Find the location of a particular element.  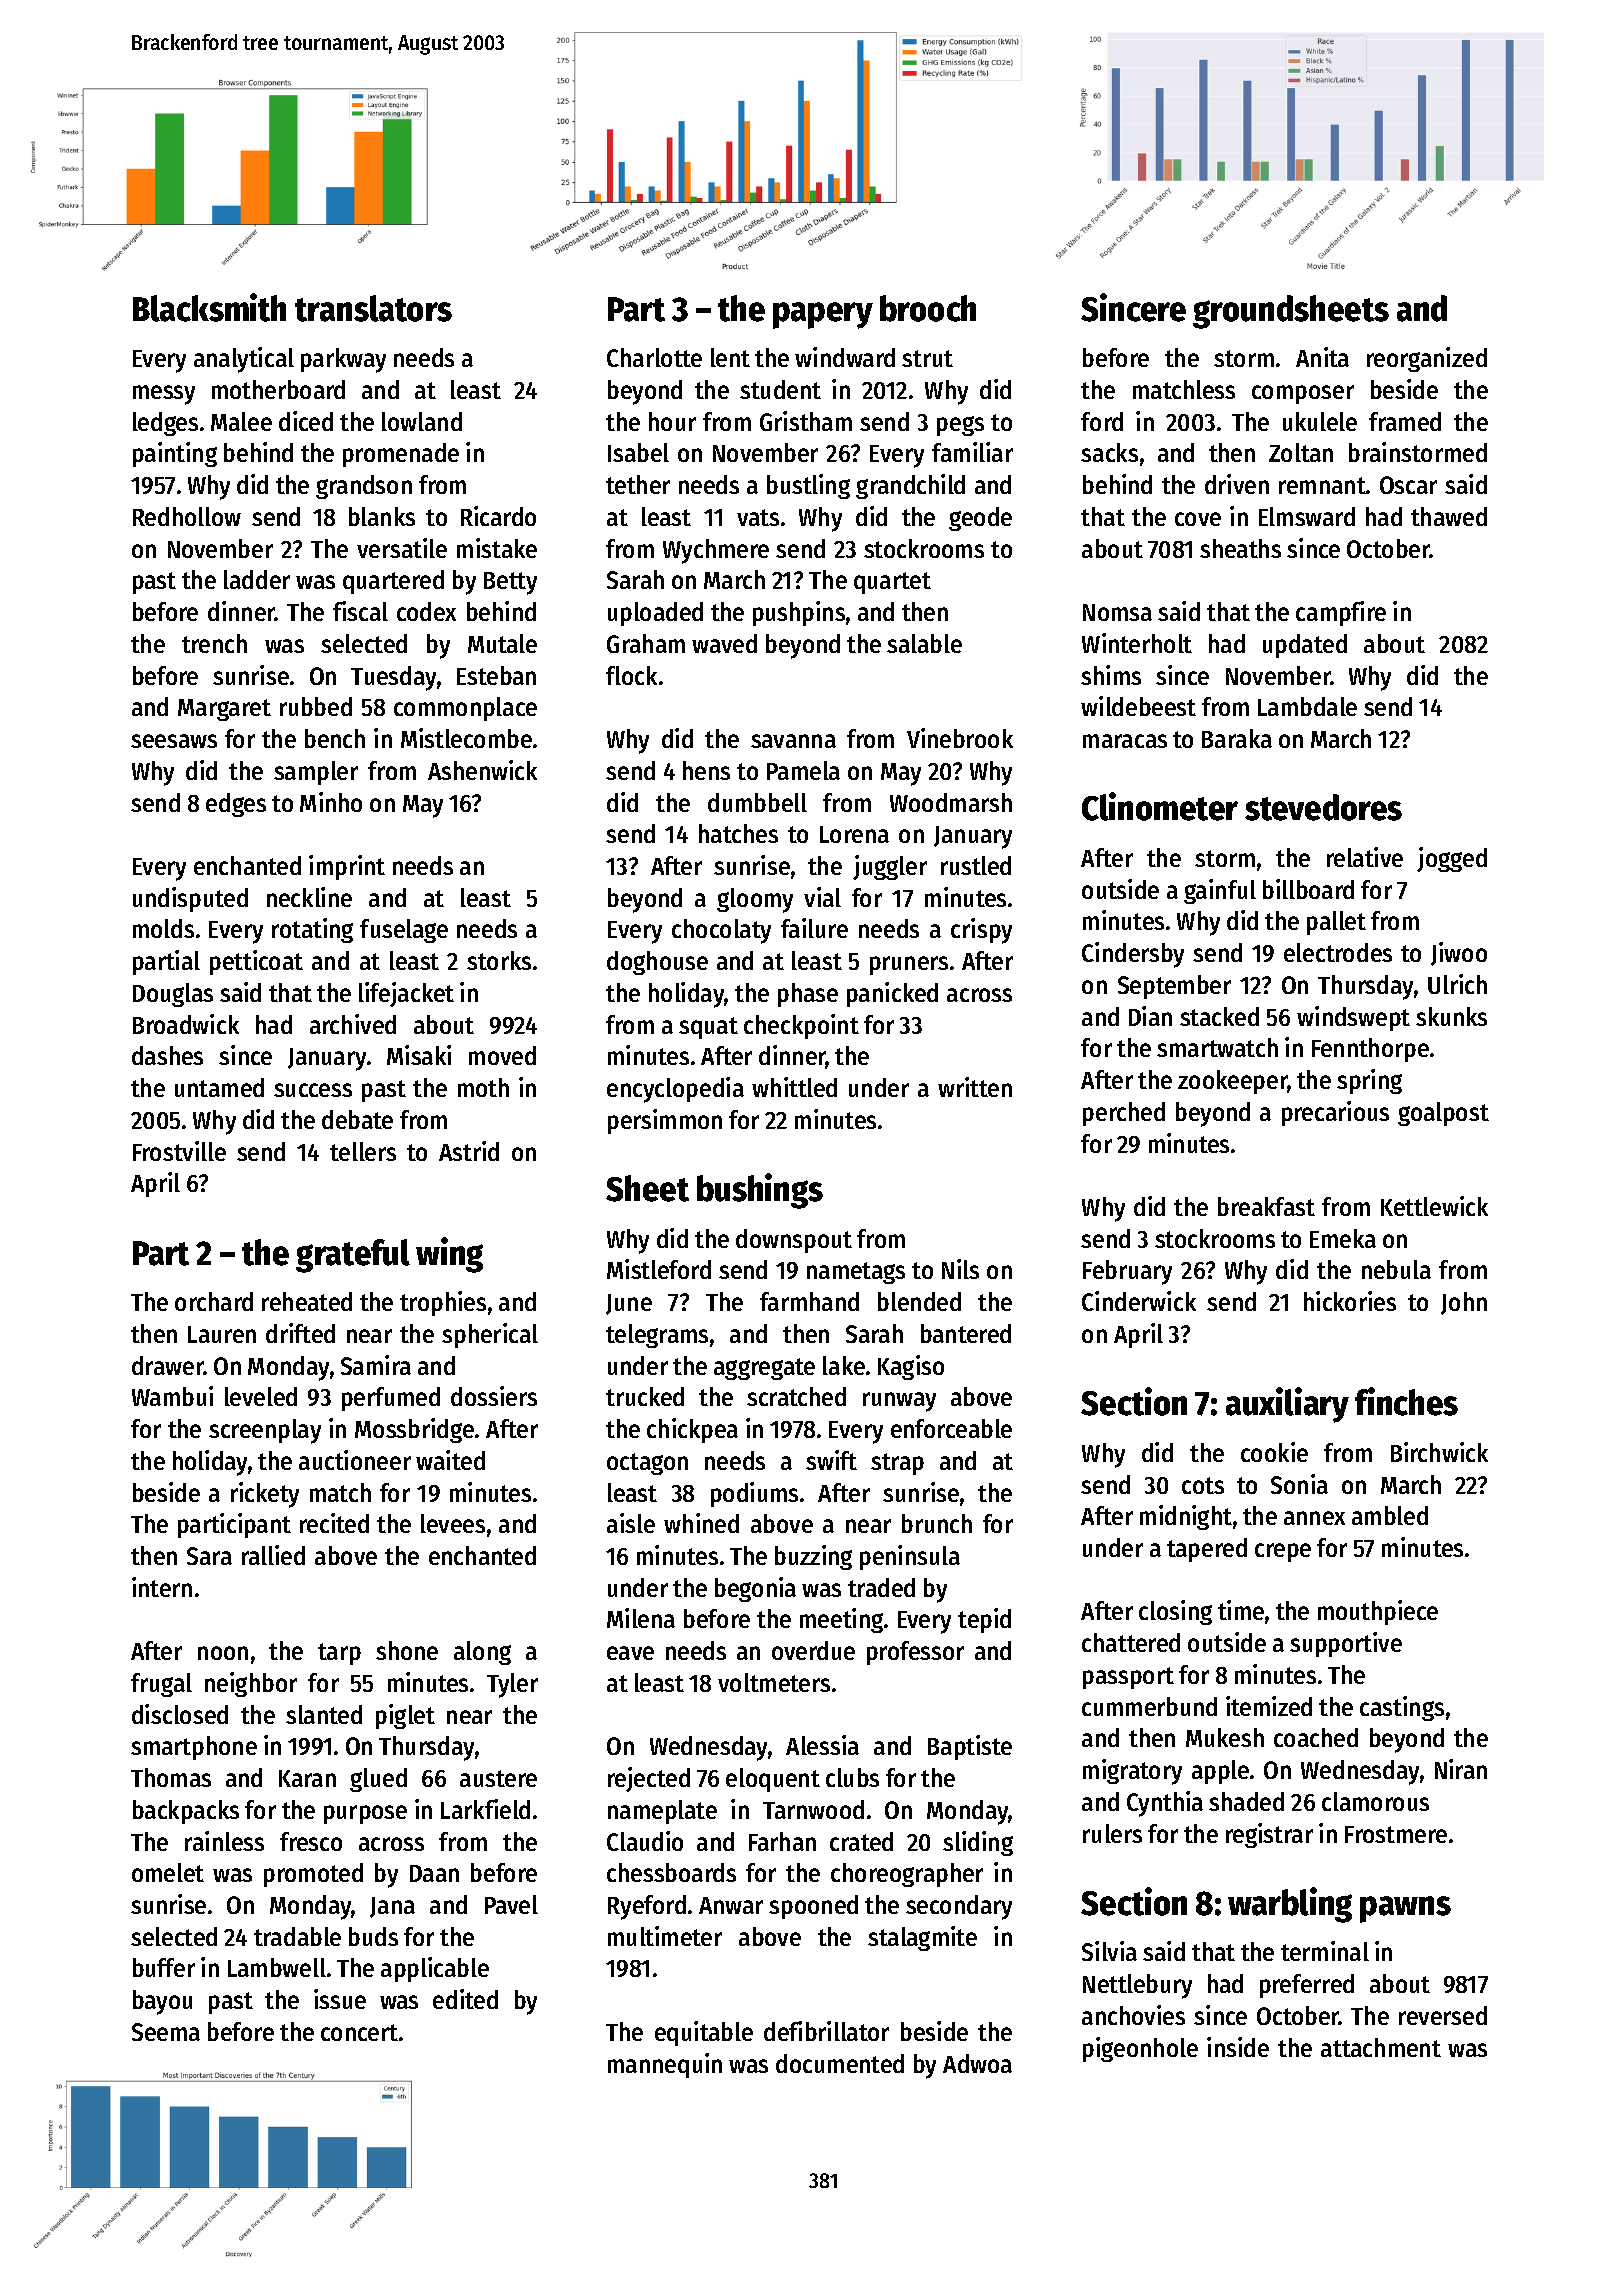

Alessia is located at coordinates (822, 1745).
